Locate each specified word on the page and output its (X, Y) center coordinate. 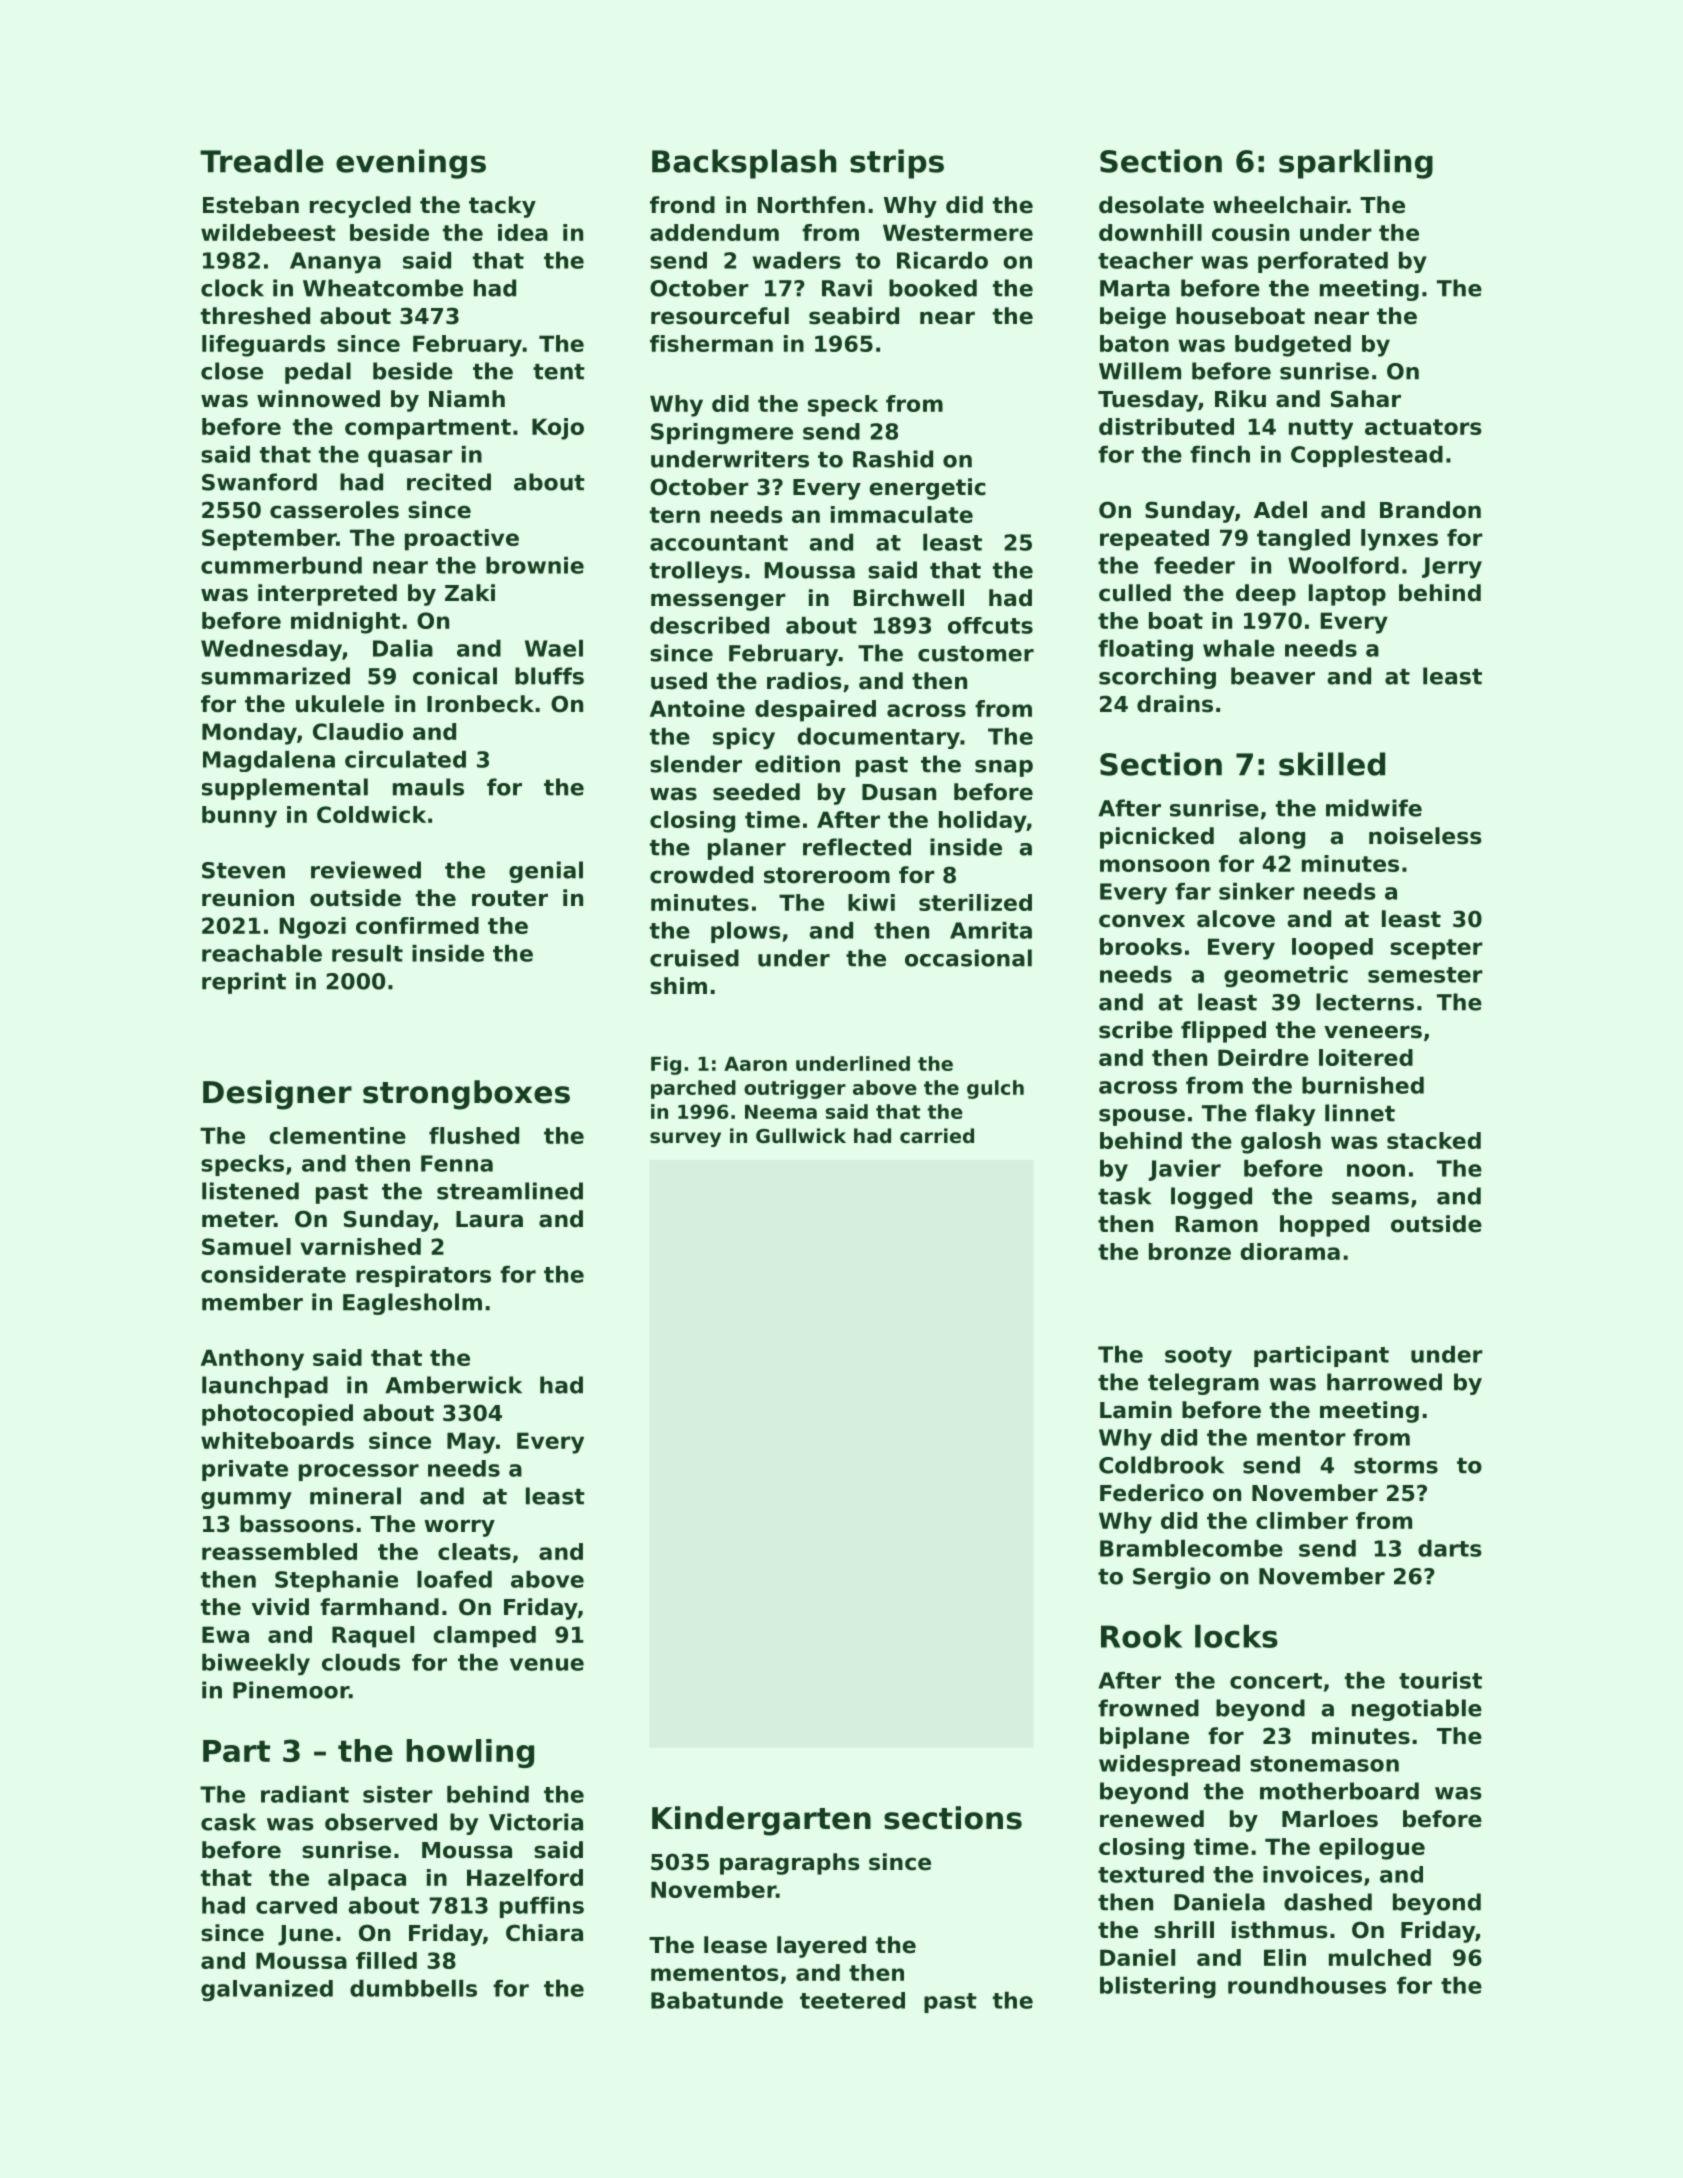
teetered (852, 2000)
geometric (1286, 976)
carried (937, 1135)
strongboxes (466, 1095)
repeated (1154, 540)
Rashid (893, 459)
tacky (502, 207)
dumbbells (413, 1988)
